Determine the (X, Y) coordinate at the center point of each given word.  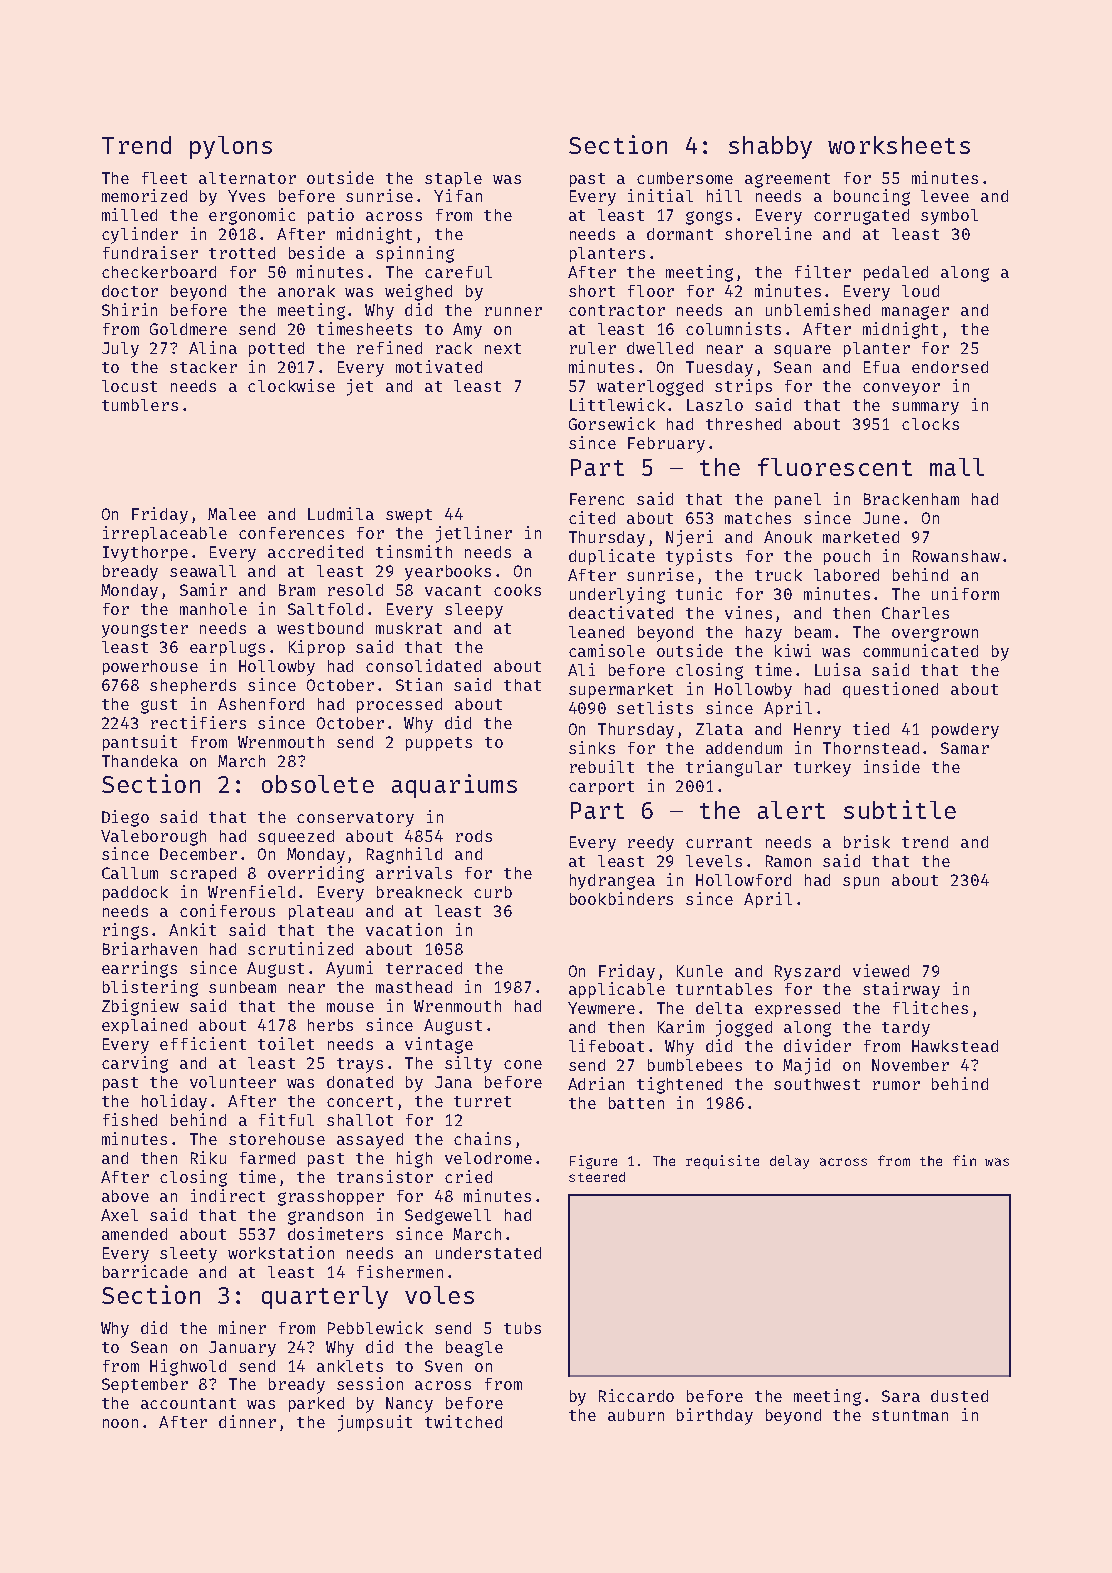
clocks (930, 424)
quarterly (325, 1297)
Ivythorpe (145, 554)
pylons (231, 147)
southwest (817, 1084)
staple (453, 179)
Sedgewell (448, 1217)
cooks (517, 590)
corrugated (861, 217)
